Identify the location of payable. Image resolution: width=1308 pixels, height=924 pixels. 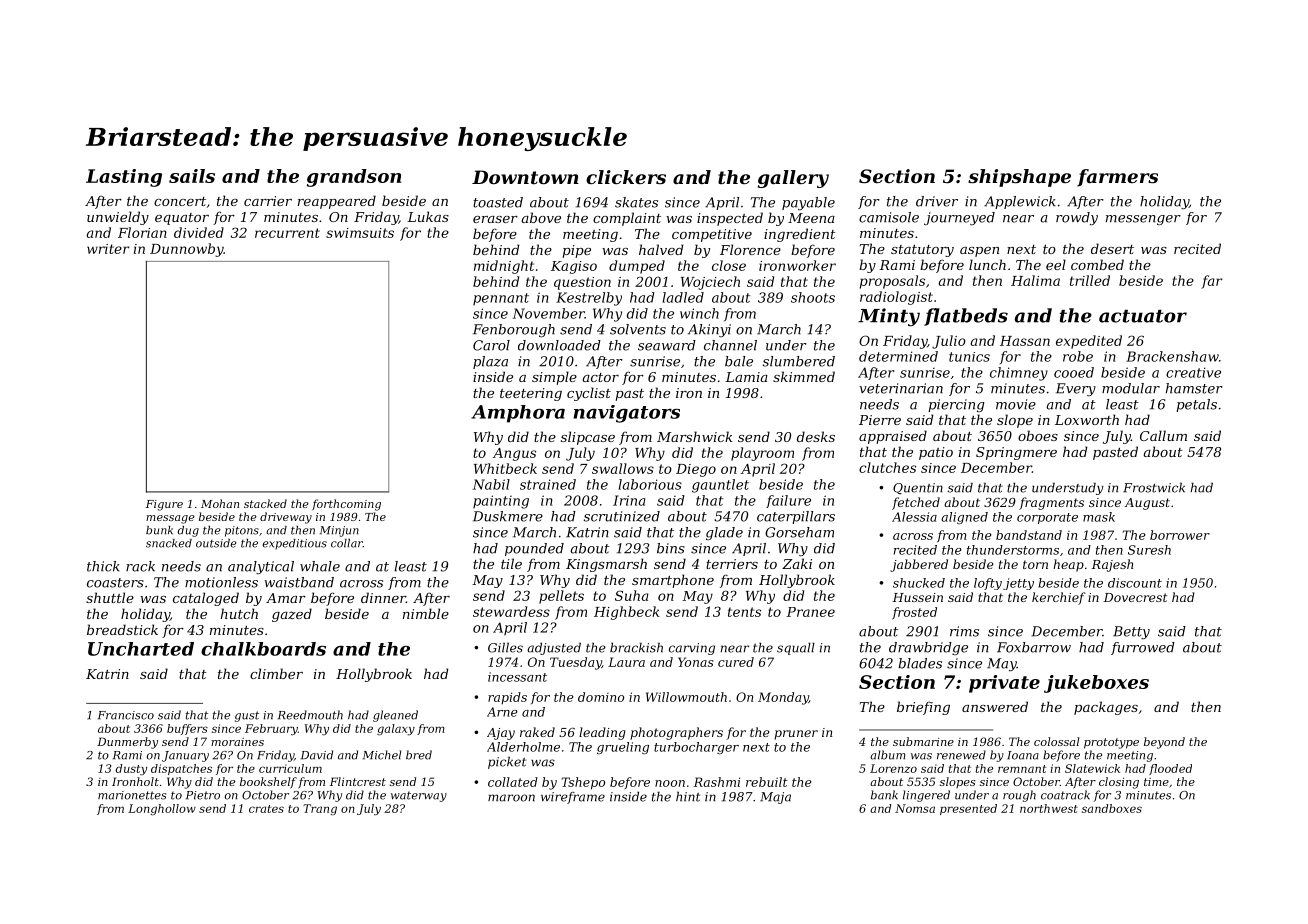
(808, 203).
